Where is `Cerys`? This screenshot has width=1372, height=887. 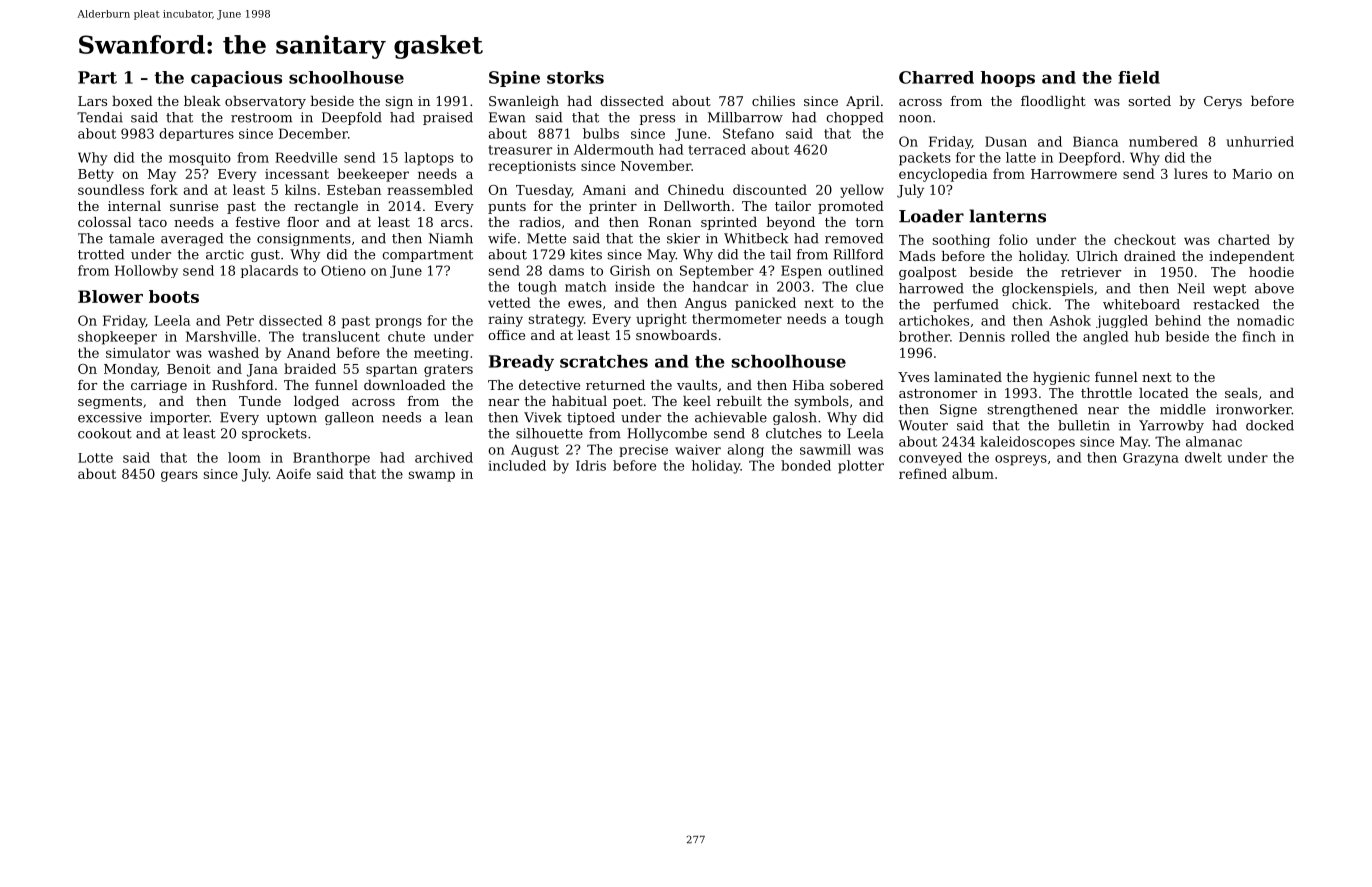
Cerys is located at coordinates (1223, 102).
